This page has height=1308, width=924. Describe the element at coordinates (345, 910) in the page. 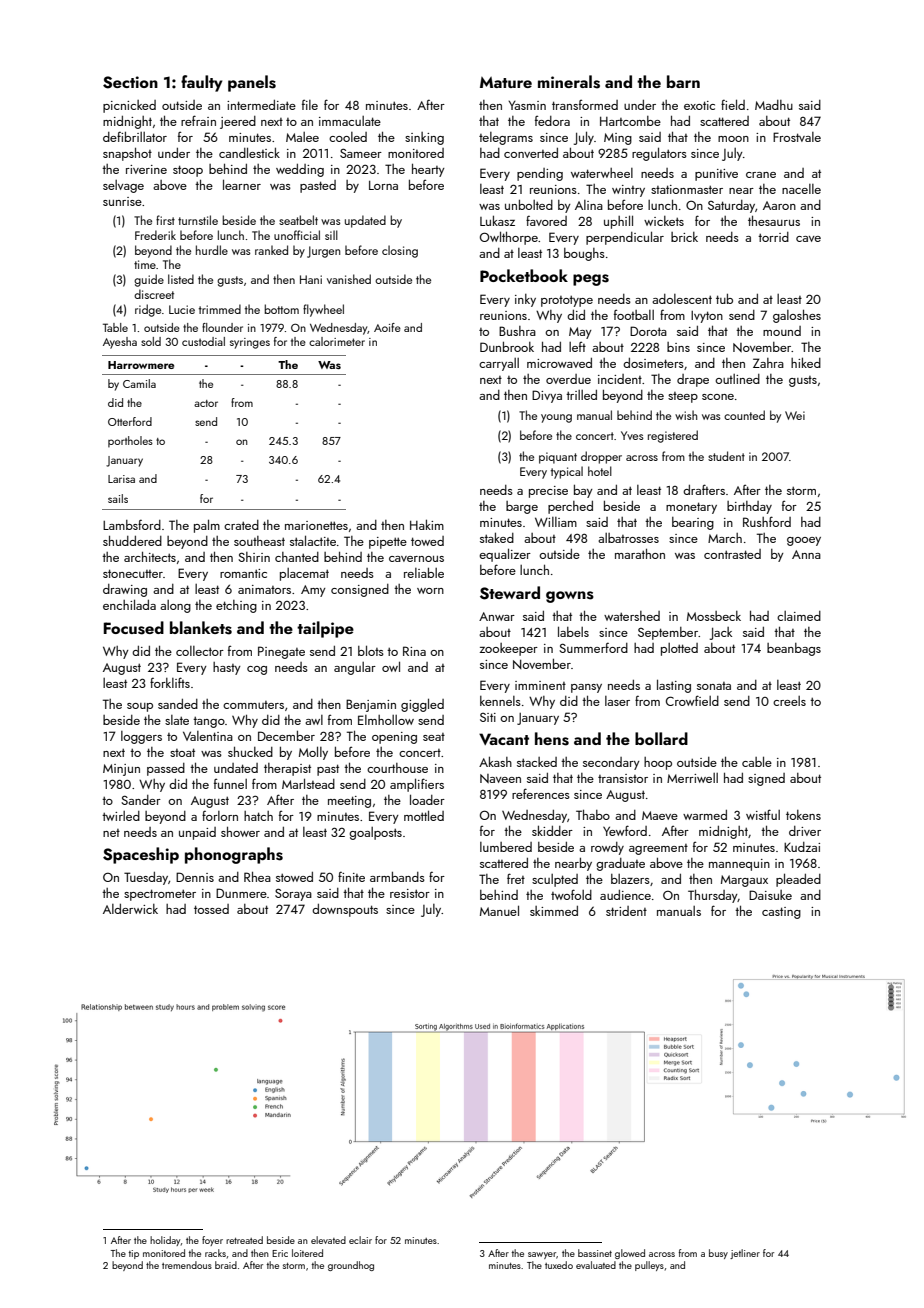

I see `downspouts` at that location.
